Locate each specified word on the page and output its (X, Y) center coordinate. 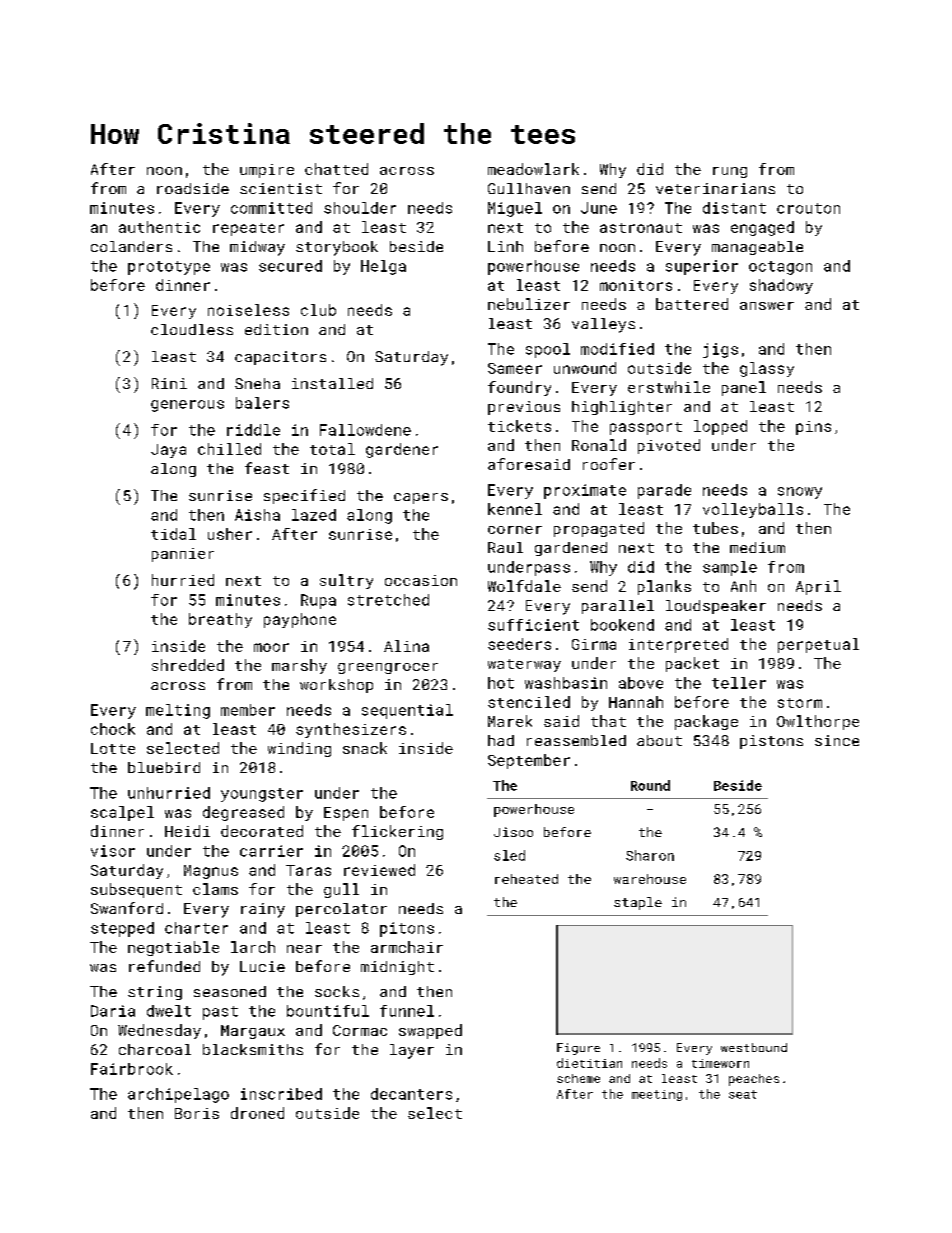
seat (743, 1094)
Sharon (650, 855)
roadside (193, 188)
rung (730, 172)
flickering (397, 832)
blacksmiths (253, 1049)
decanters (411, 1094)
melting (178, 711)
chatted (336, 169)
